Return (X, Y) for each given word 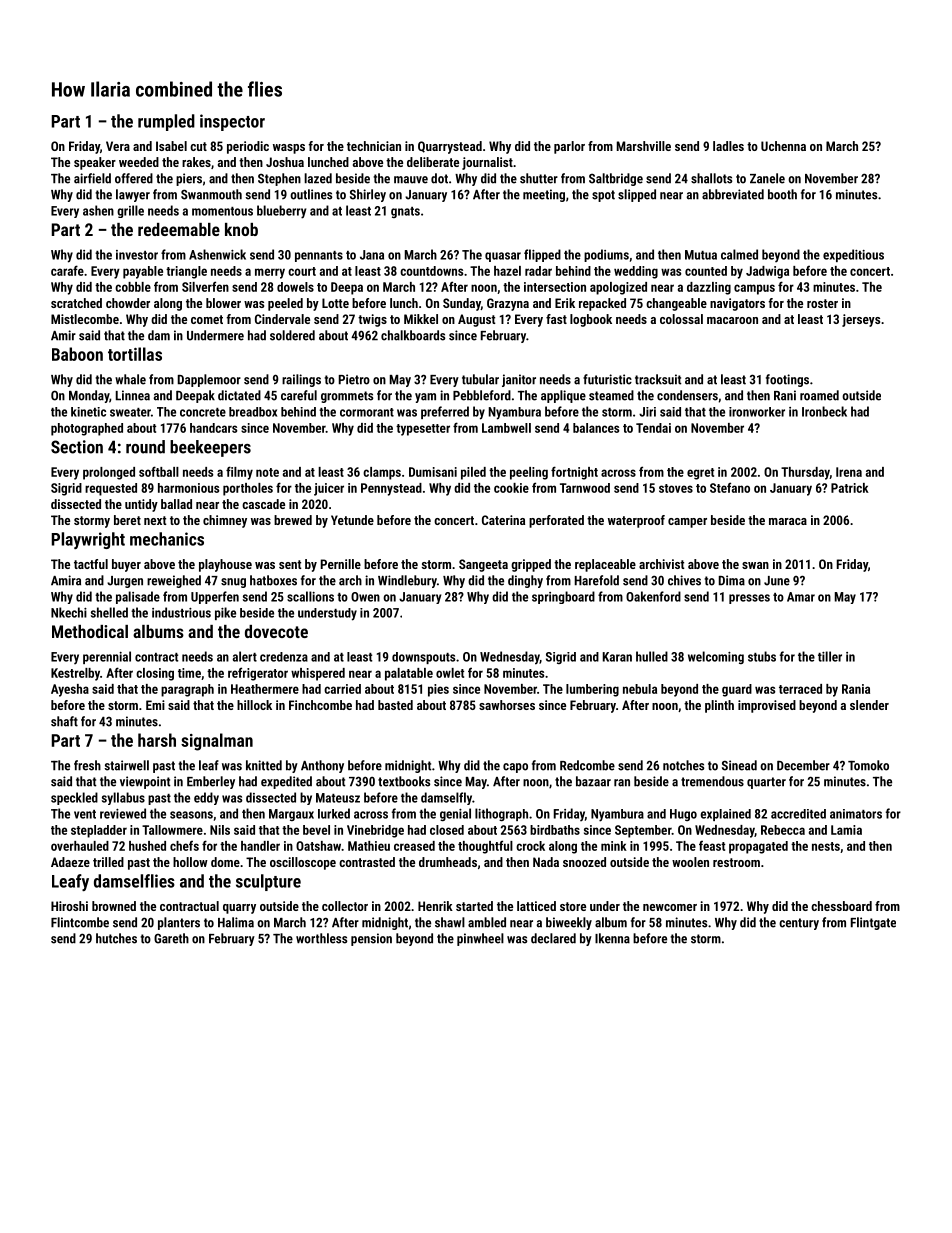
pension (371, 939)
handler (260, 846)
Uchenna (783, 146)
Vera (118, 146)
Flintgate (873, 923)
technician (374, 146)
